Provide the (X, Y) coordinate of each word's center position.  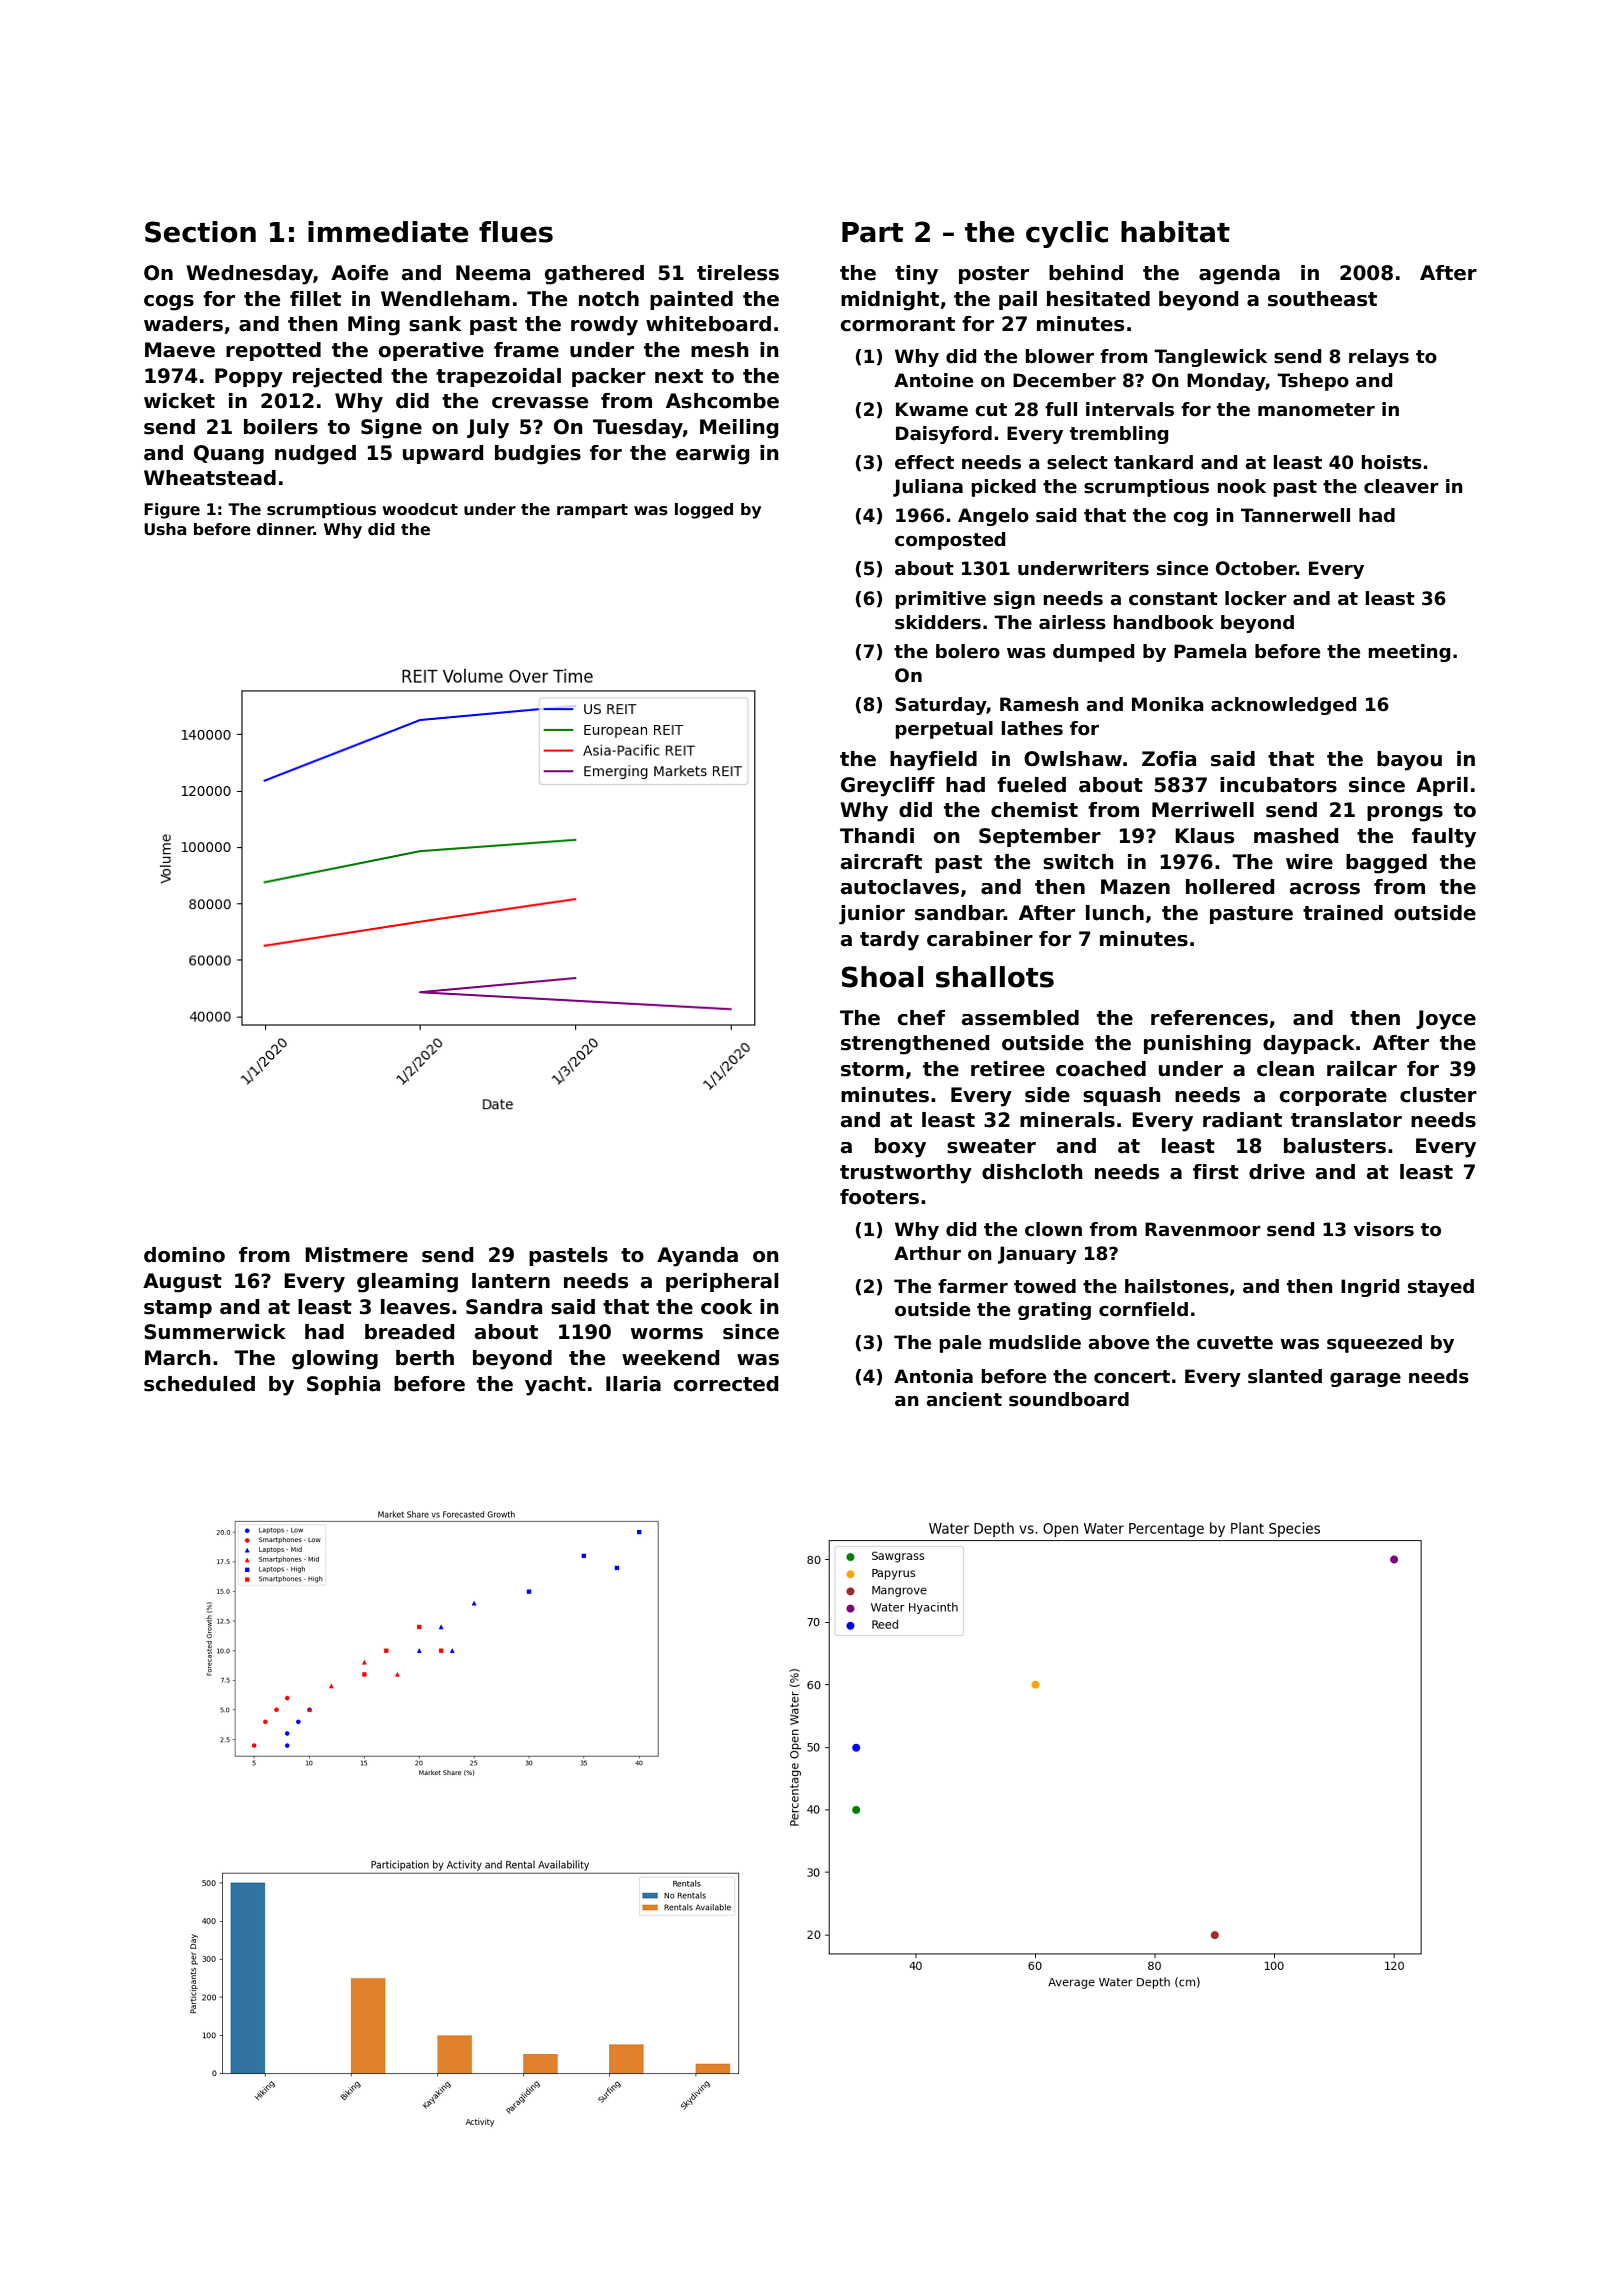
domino (184, 1255)
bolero (968, 651)
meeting (1409, 653)
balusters (1335, 1146)
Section (200, 232)
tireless (738, 273)
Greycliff (888, 787)
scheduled (199, 1384)
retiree (1008, 1069)
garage (1365, 1380)
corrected (726, 1384)
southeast (1322, 299)
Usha (165, 529)
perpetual (944, 730)
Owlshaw (1073, 759)
